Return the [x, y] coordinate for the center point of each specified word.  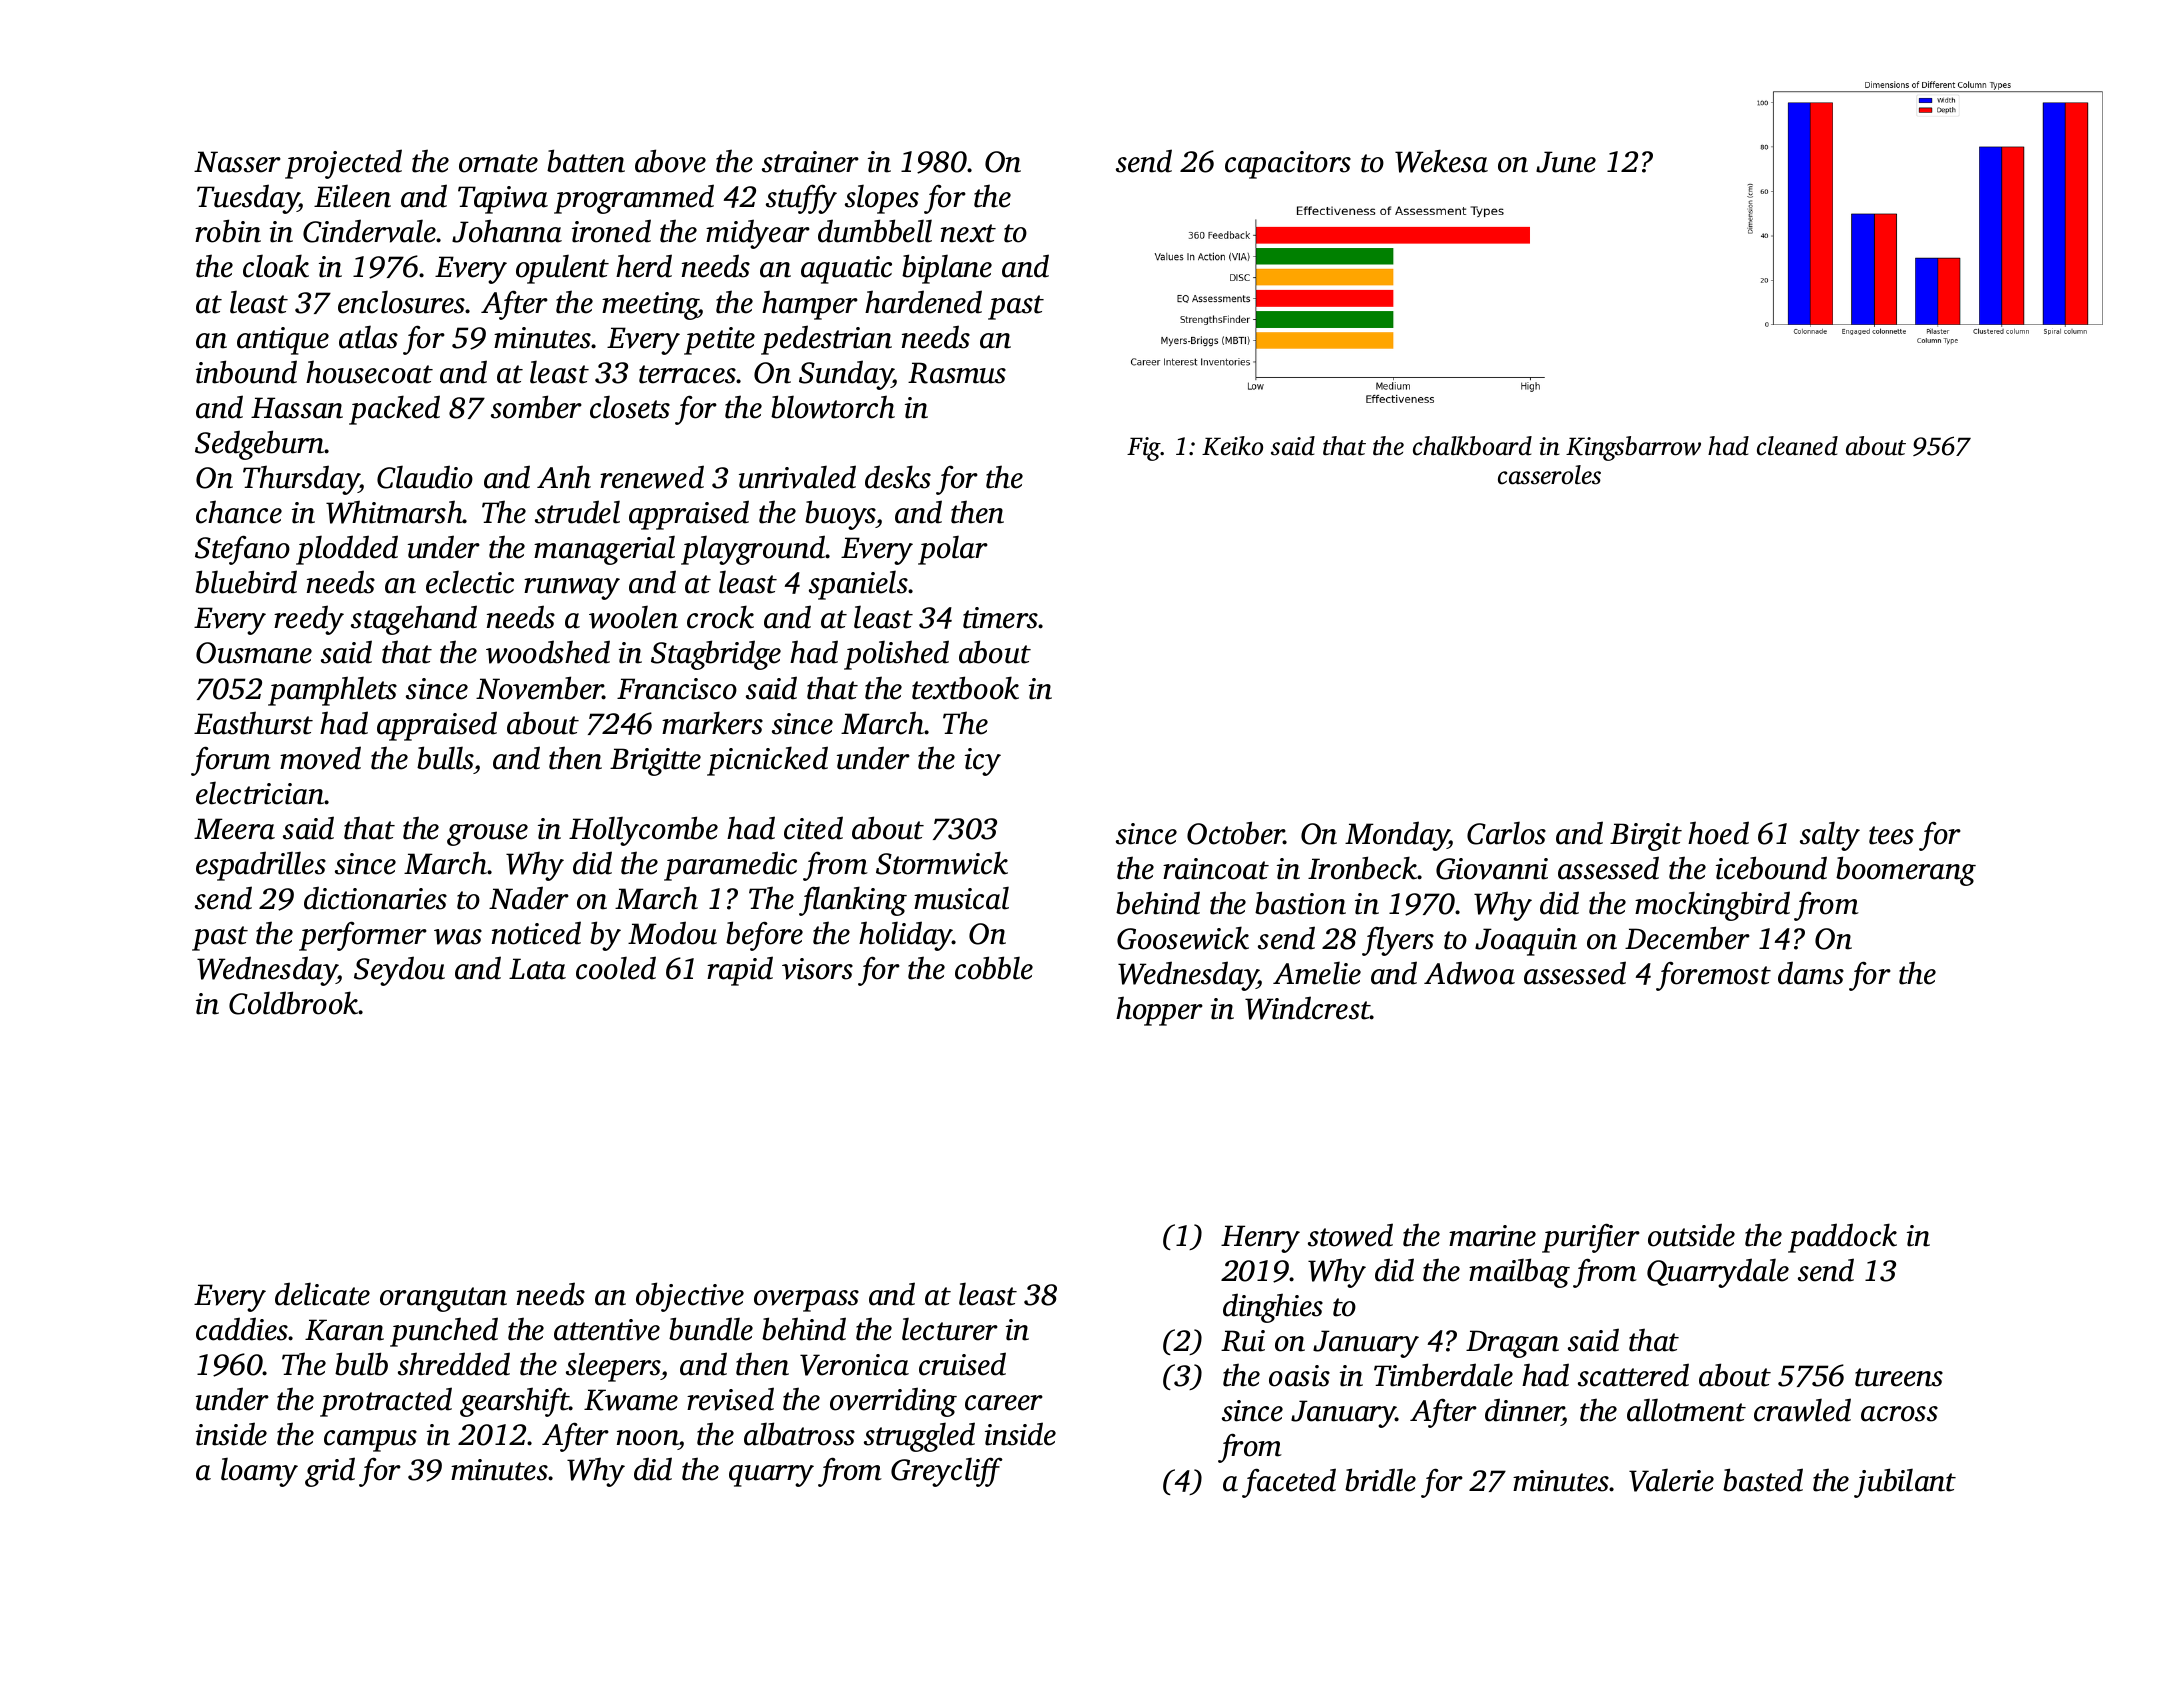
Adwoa [1469, 973]
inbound [246, 372]
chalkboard [1472, 446]
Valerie [1671, 1480]
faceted [1289, 1483]
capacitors [1288, 165]
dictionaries [375, 898]
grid [330, 1472]
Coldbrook [294, 1003]
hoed [1718, 833]
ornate [498, 163]
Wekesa [1441, 161]
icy [983, 762]
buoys [840, 515]
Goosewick [1183, 938]
